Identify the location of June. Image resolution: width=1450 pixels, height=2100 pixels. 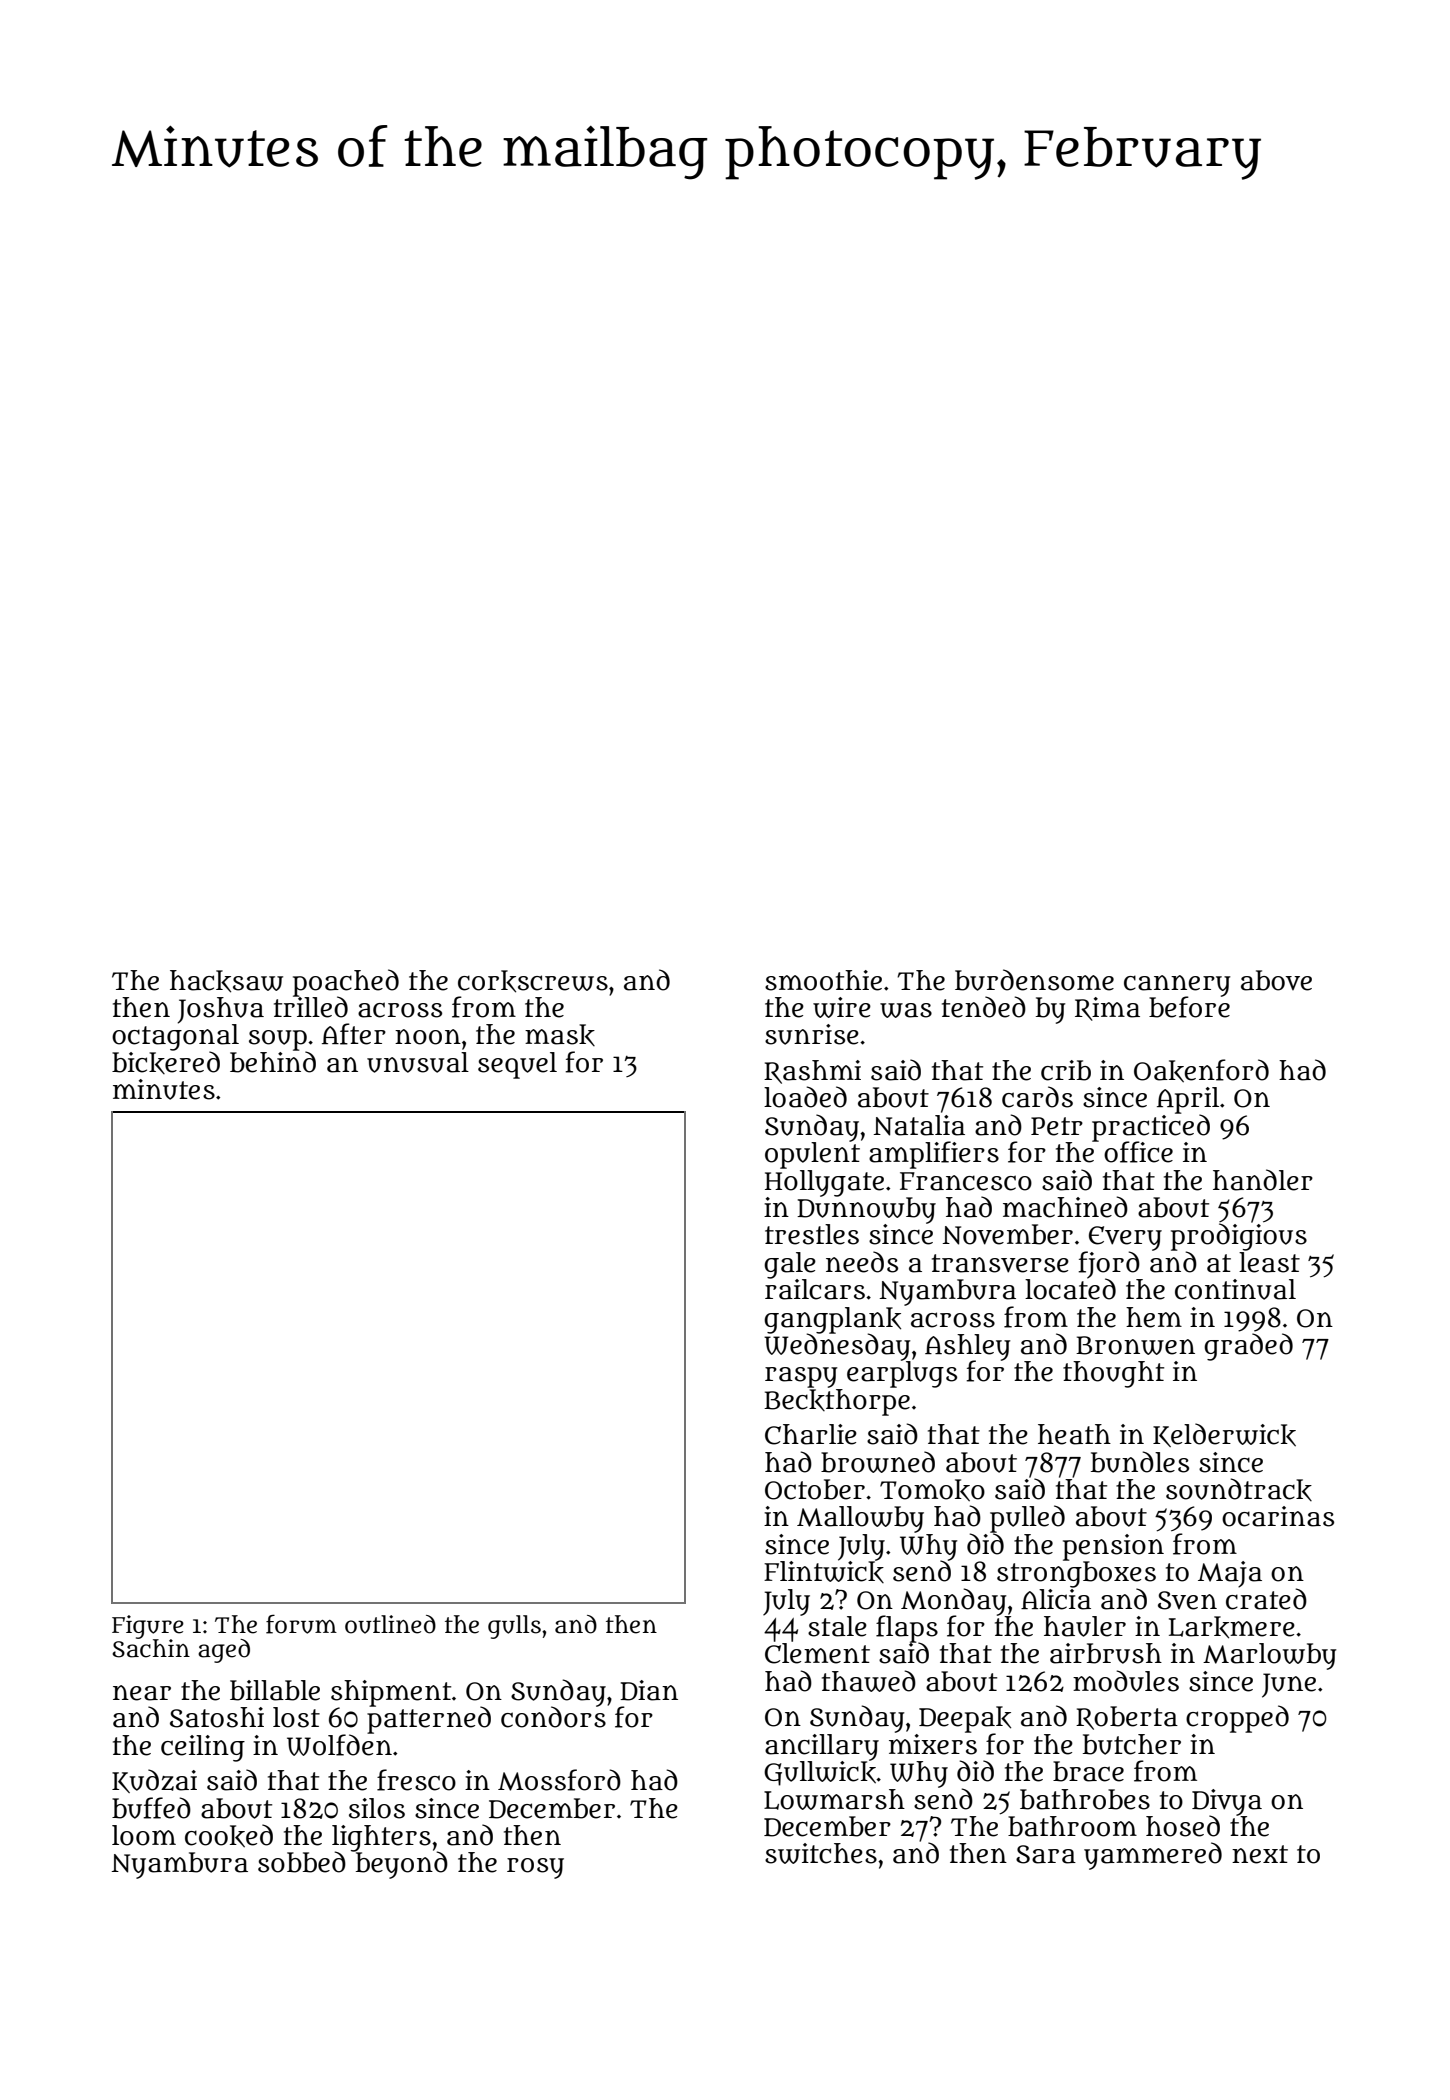
(1289, 1685).
